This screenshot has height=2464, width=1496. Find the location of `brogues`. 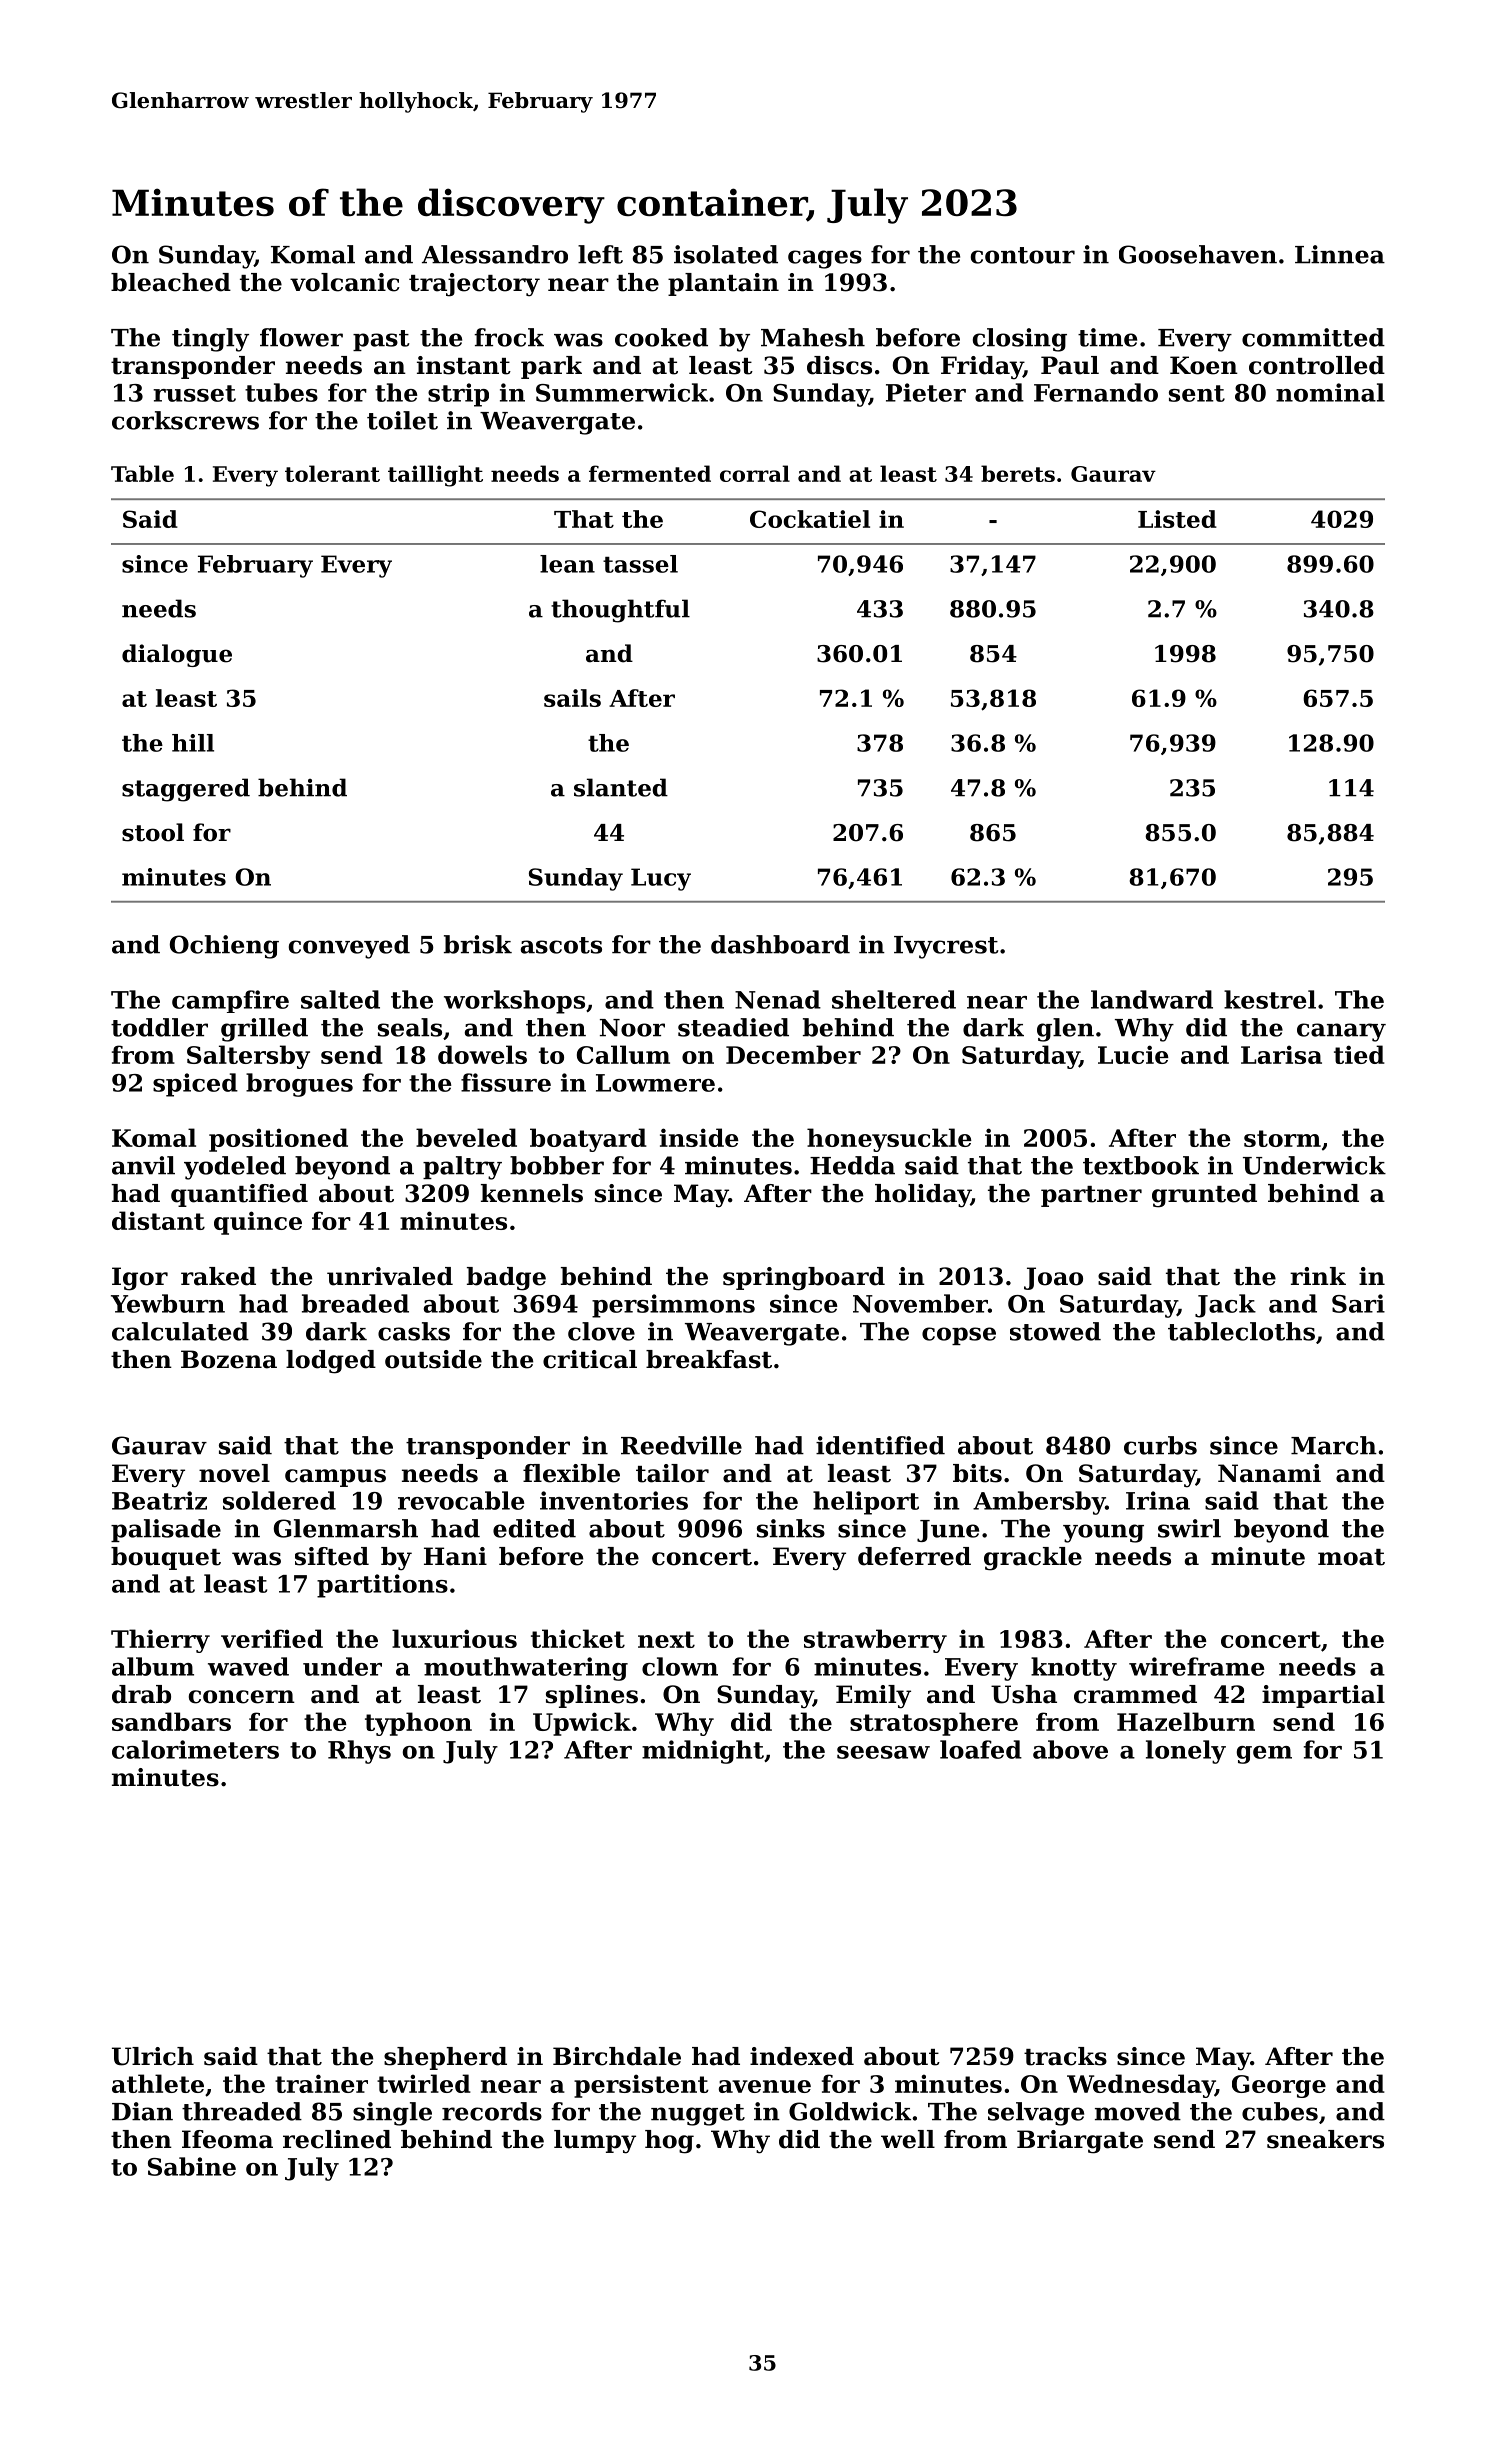

brogues is located at coordinates (299, 1085).
